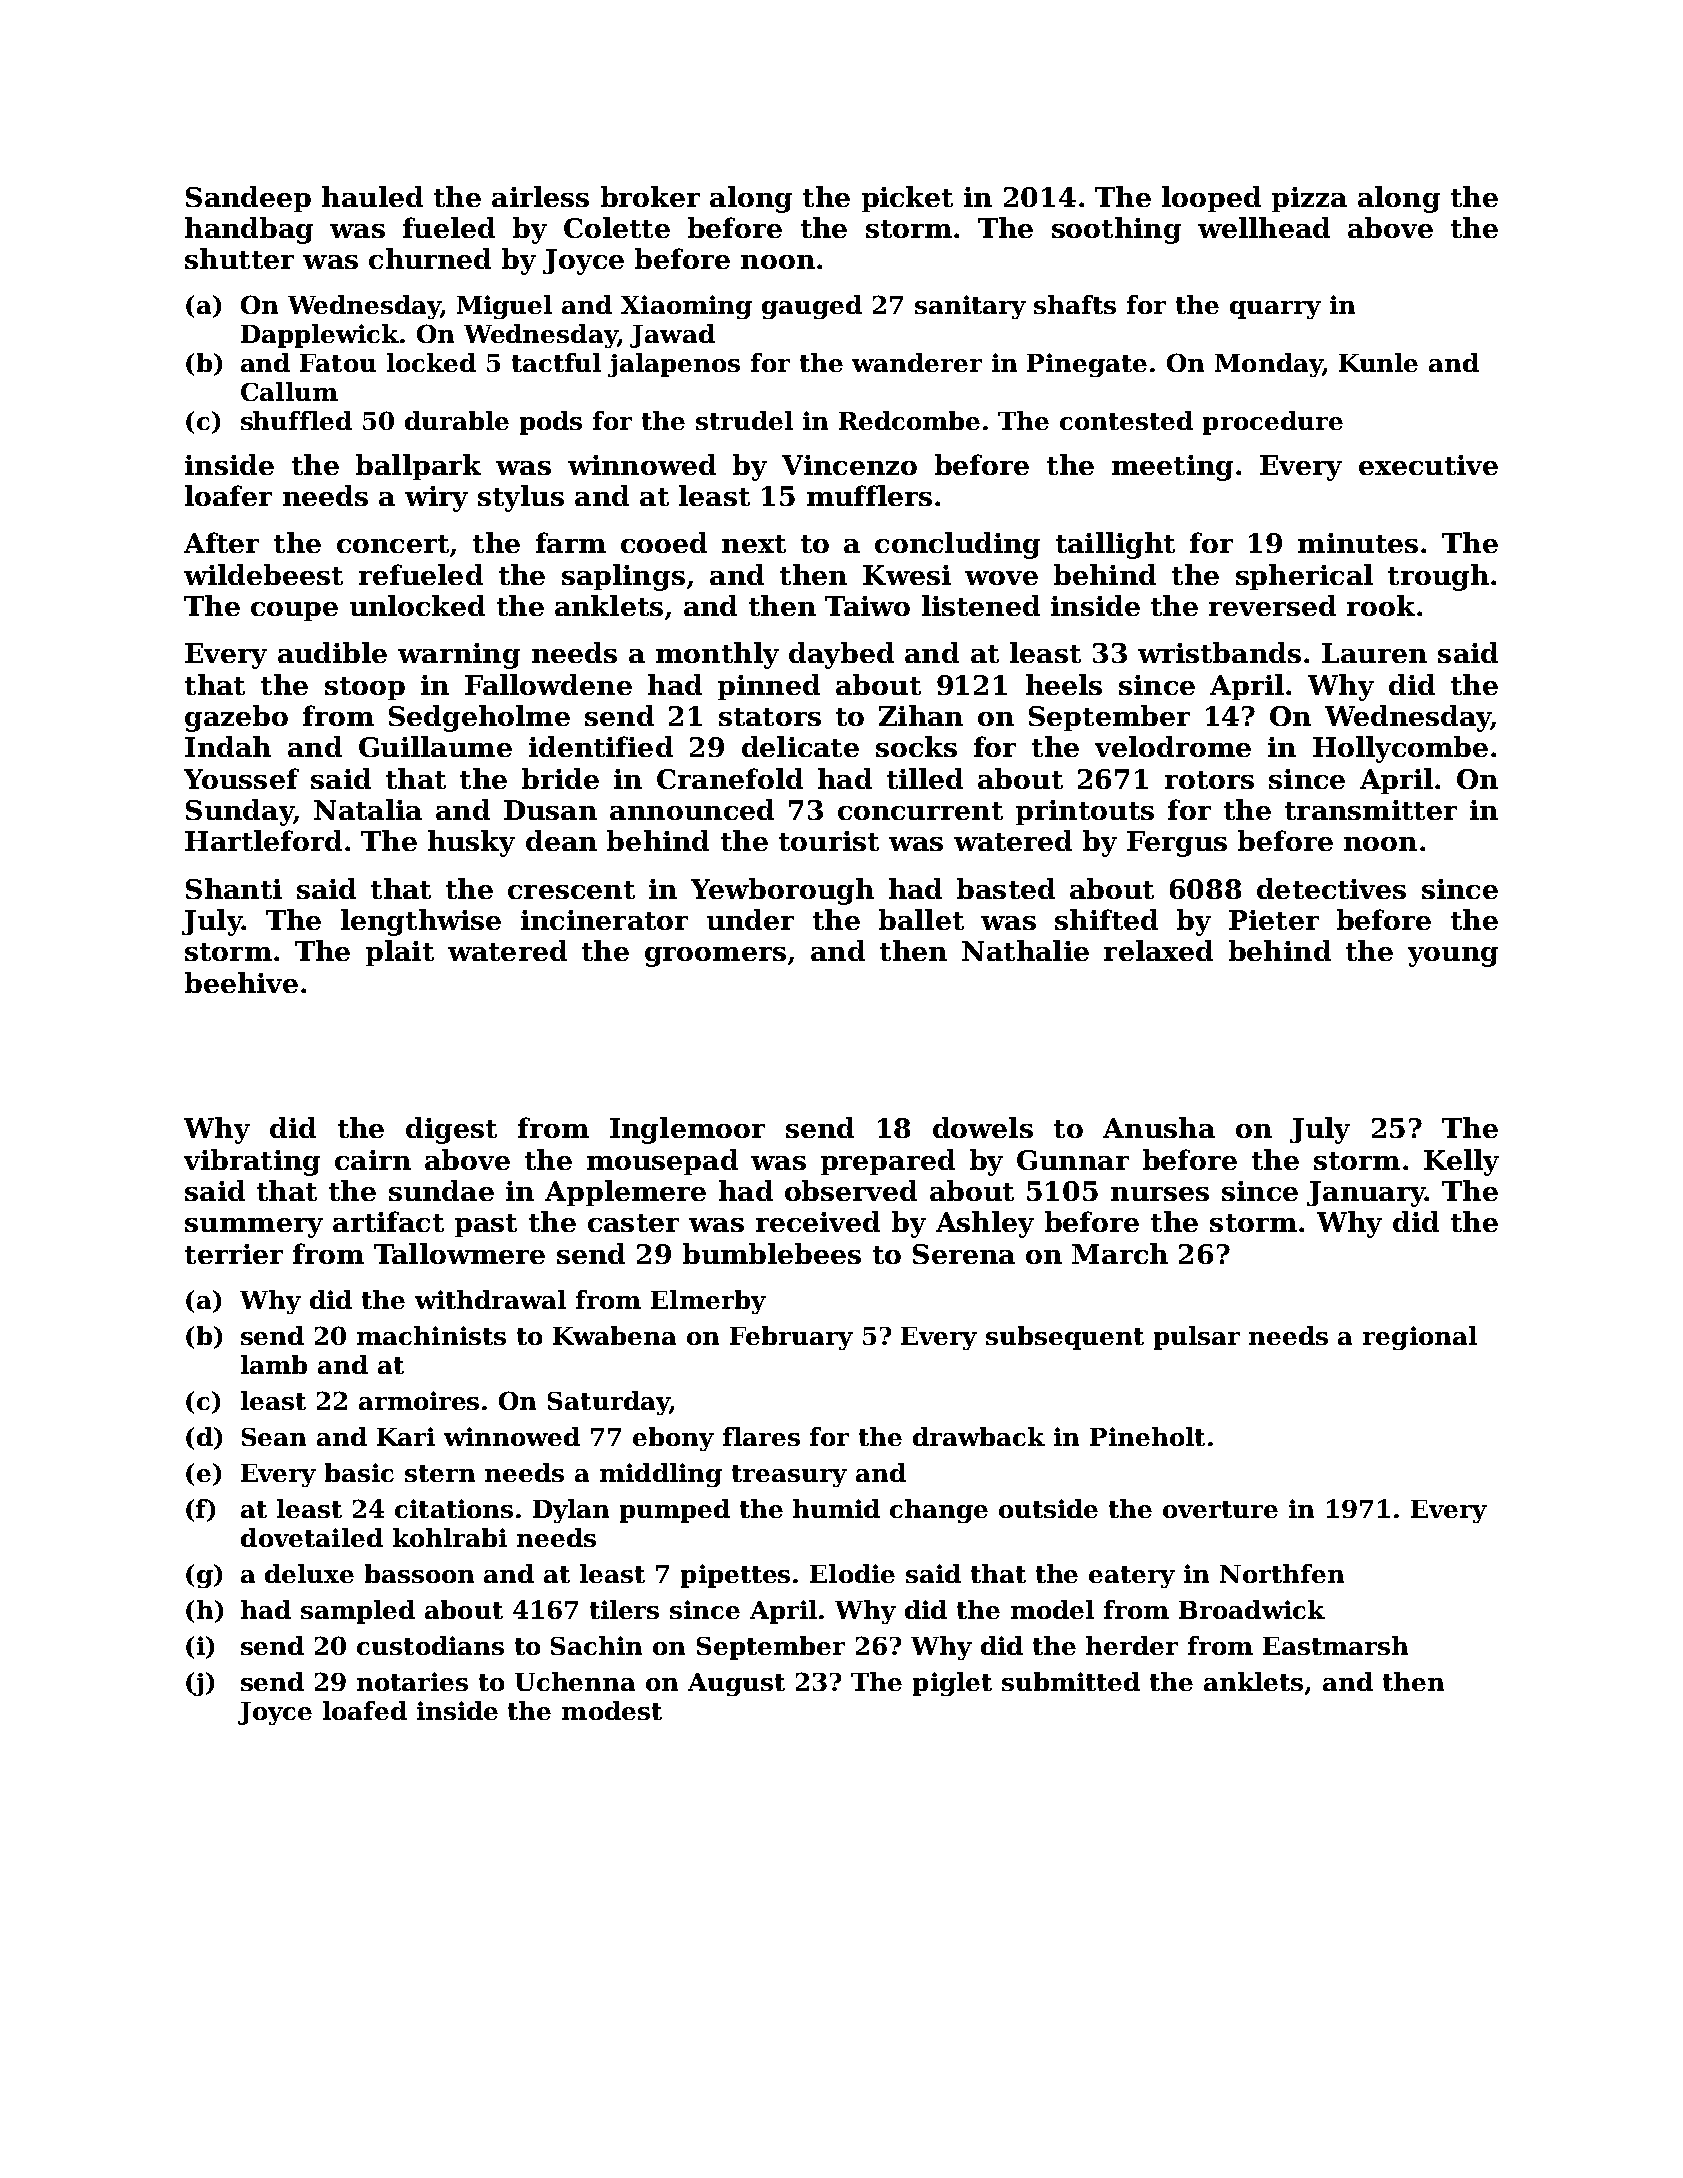 The height and width of the screenshot is (2178, 1683). Describe the element at coordinates (431, 1335) in the screenshot. I see `machinists` at that location.
